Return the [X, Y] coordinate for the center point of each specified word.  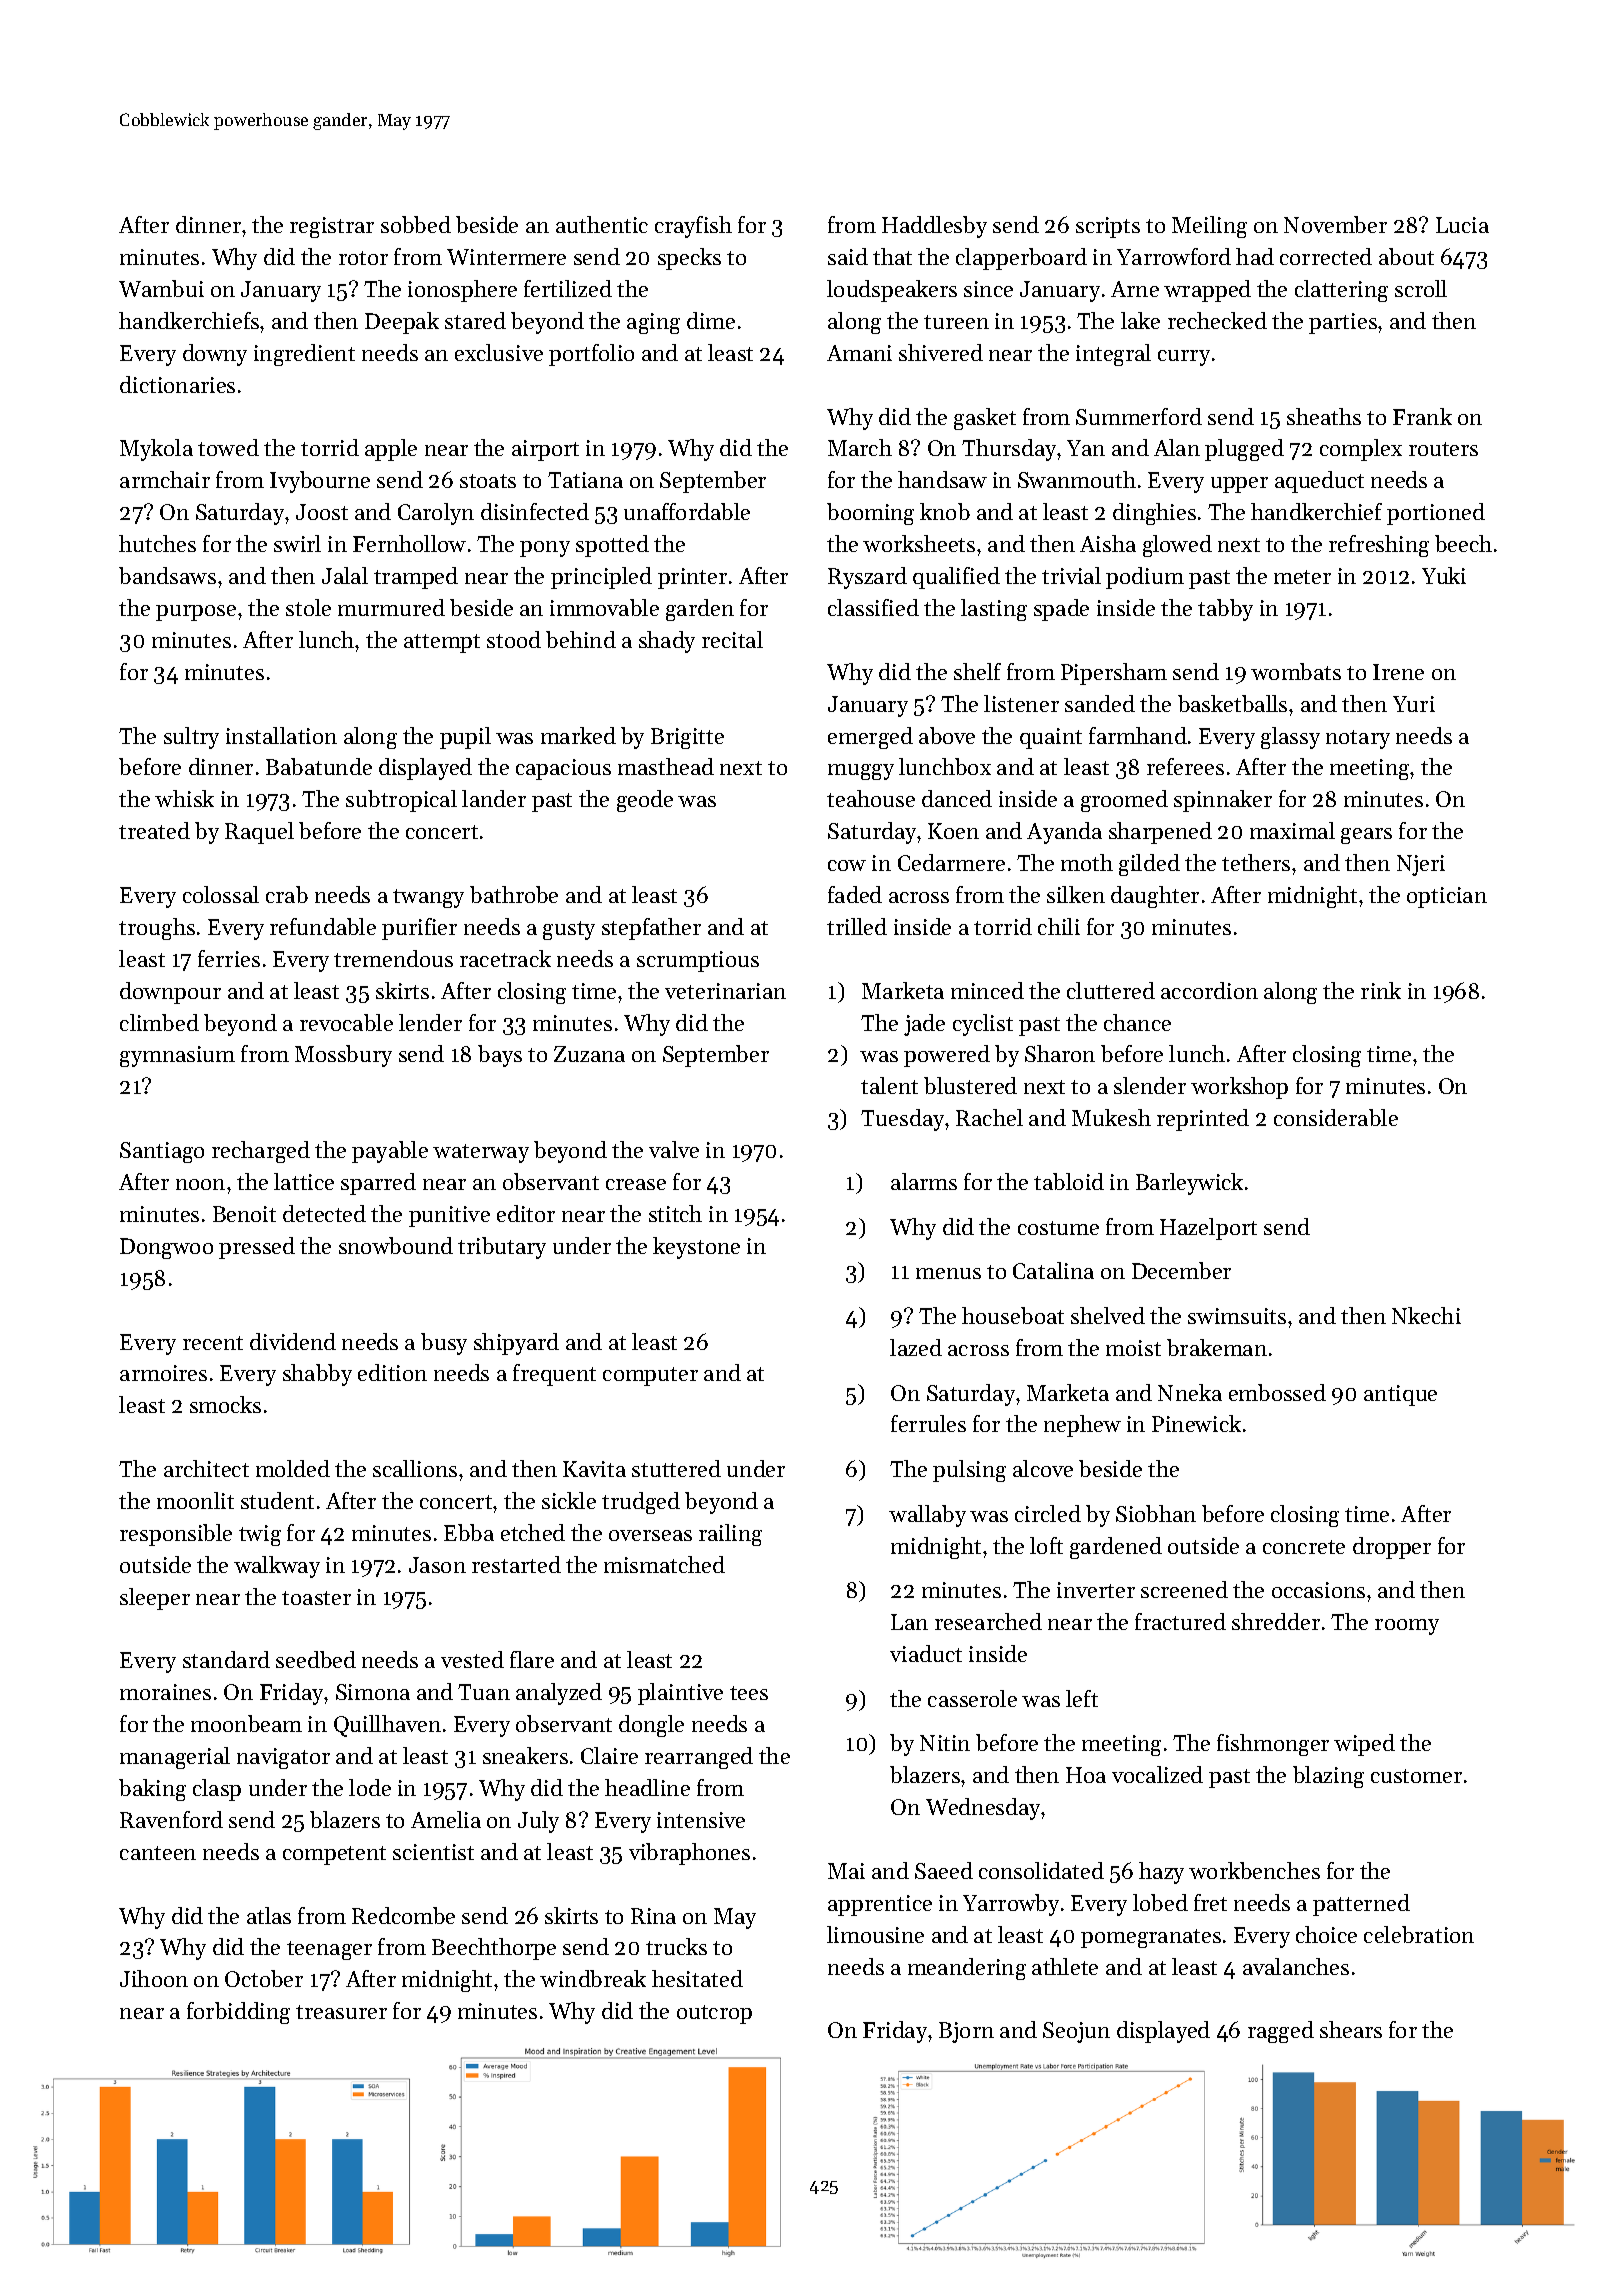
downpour [170, 993]
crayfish [693, 227]
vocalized [1157, 1774]
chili [1059, 926]
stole [308, 607]
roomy [1407, 1627]
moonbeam [246, 1723]
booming [870, 514]
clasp [217, 1790]
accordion [1209, 990]
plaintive [680, 1694]
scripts [1108, 227]
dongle [651, 1726]
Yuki [1444, 575]
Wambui [161, 288]
